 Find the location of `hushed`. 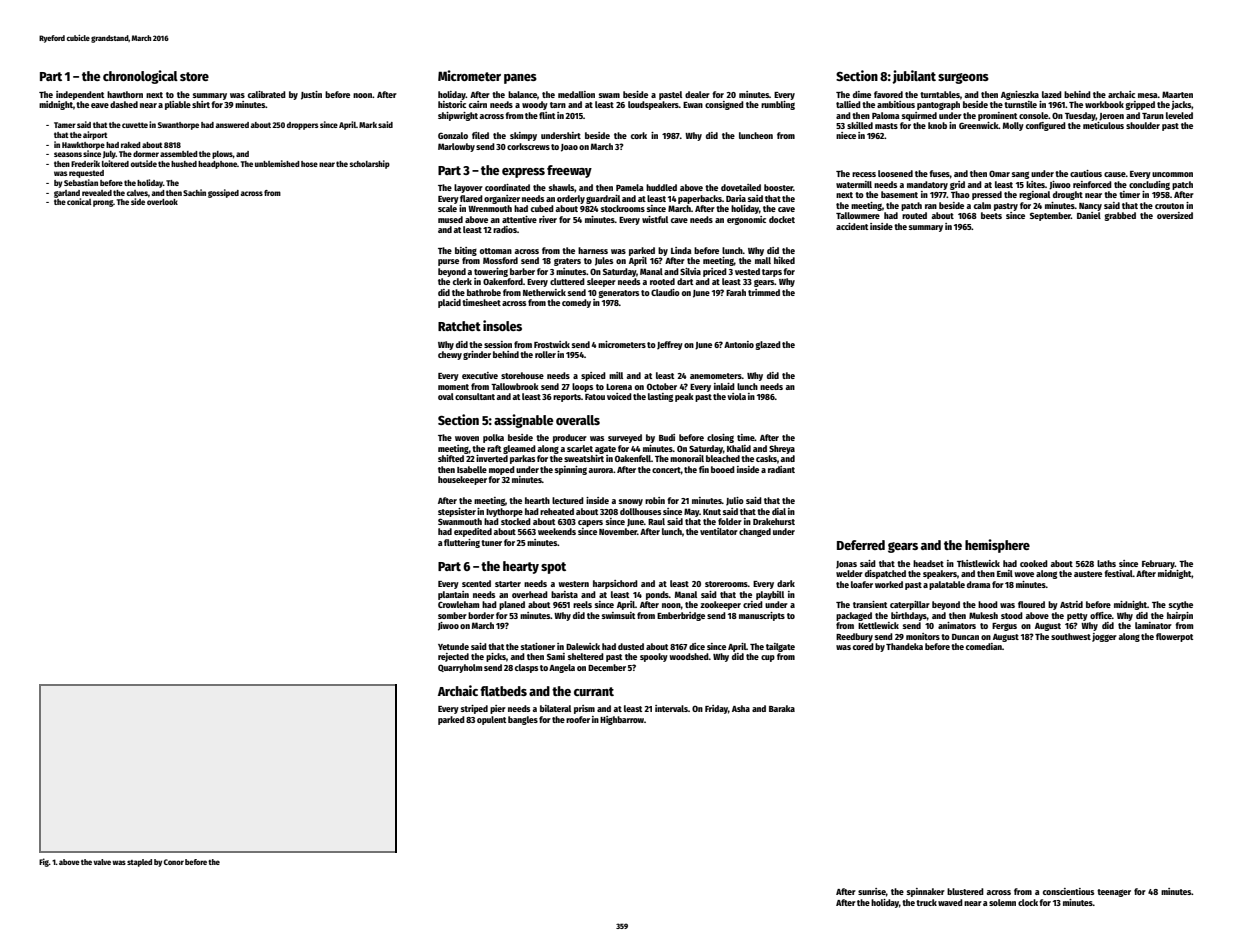

hushed is located at coordinates (184, 164).
